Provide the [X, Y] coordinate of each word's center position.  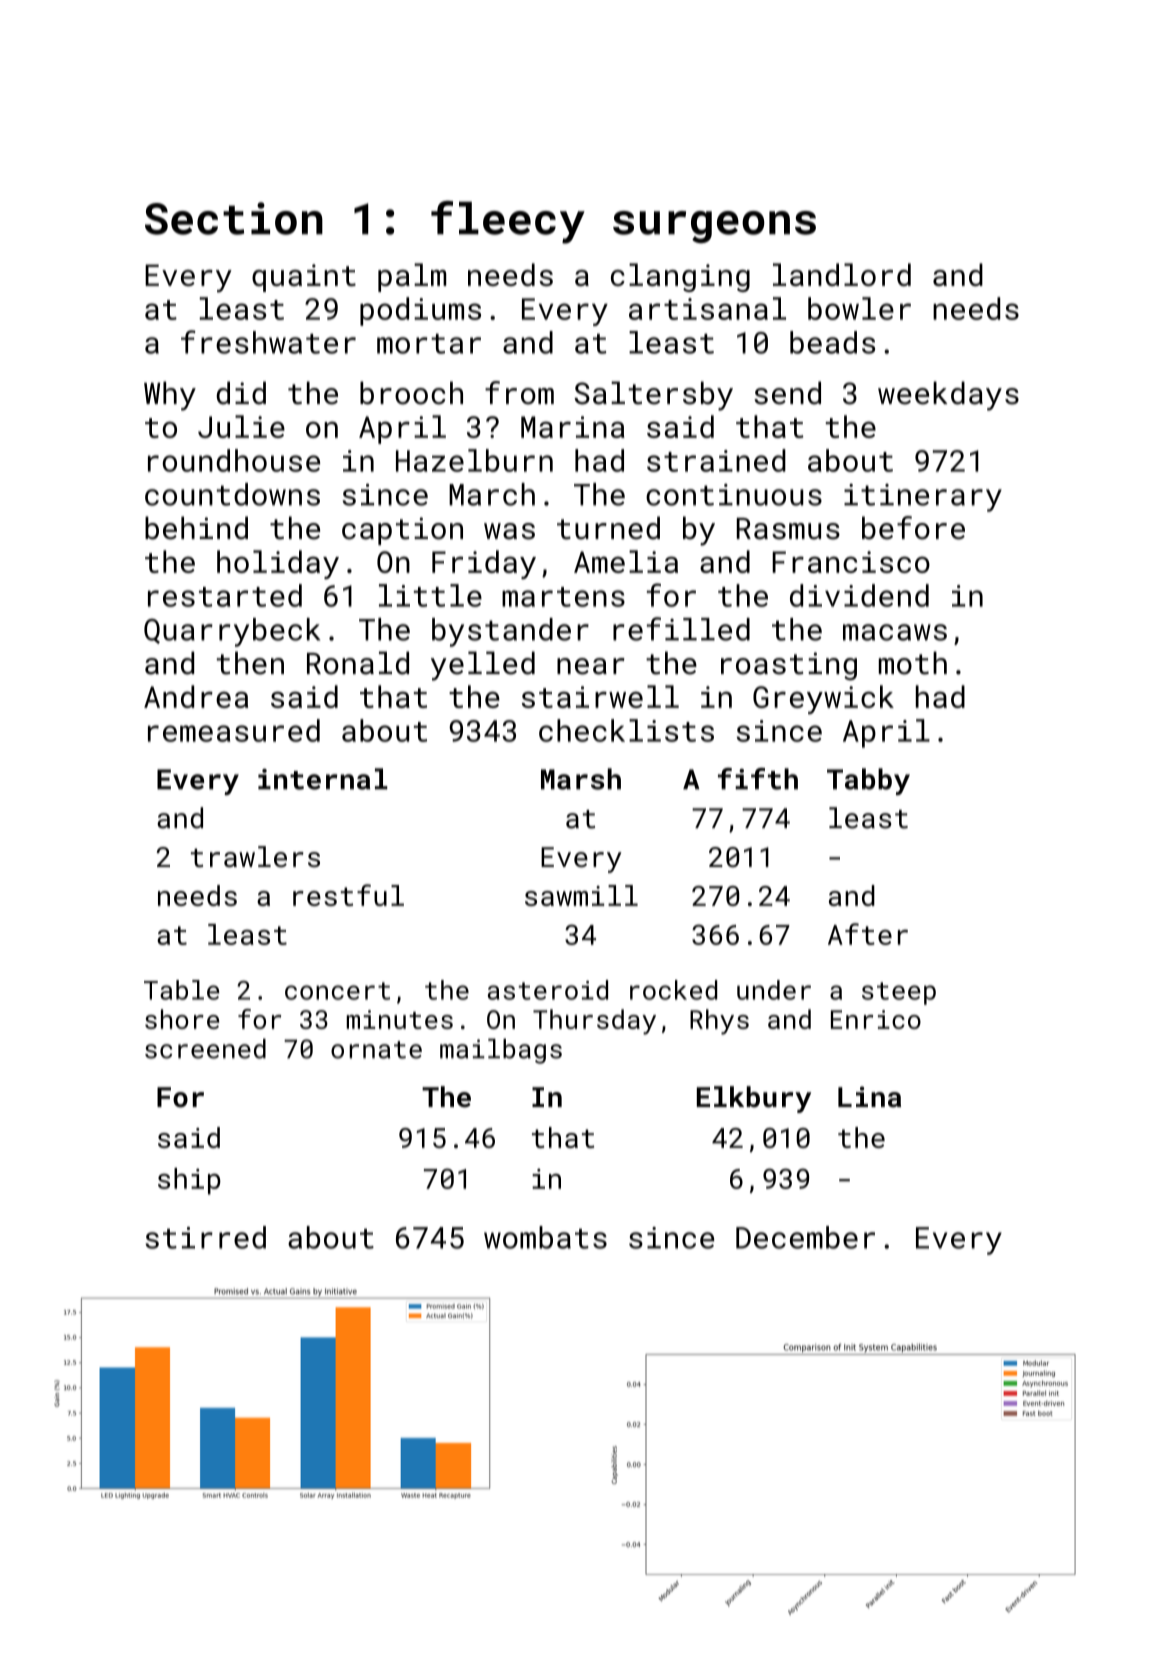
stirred [205, 1237]
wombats [545, 1237]
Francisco [851, 562]
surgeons [714, 227]
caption [402, 531]
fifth [758, 779]
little [430, 595]
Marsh [581, 779]
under [774, 990]
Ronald [358, 663]
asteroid [548, 990]
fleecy [508, 222]
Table [181, 990]
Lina [869, 1097]
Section [234, 218]
